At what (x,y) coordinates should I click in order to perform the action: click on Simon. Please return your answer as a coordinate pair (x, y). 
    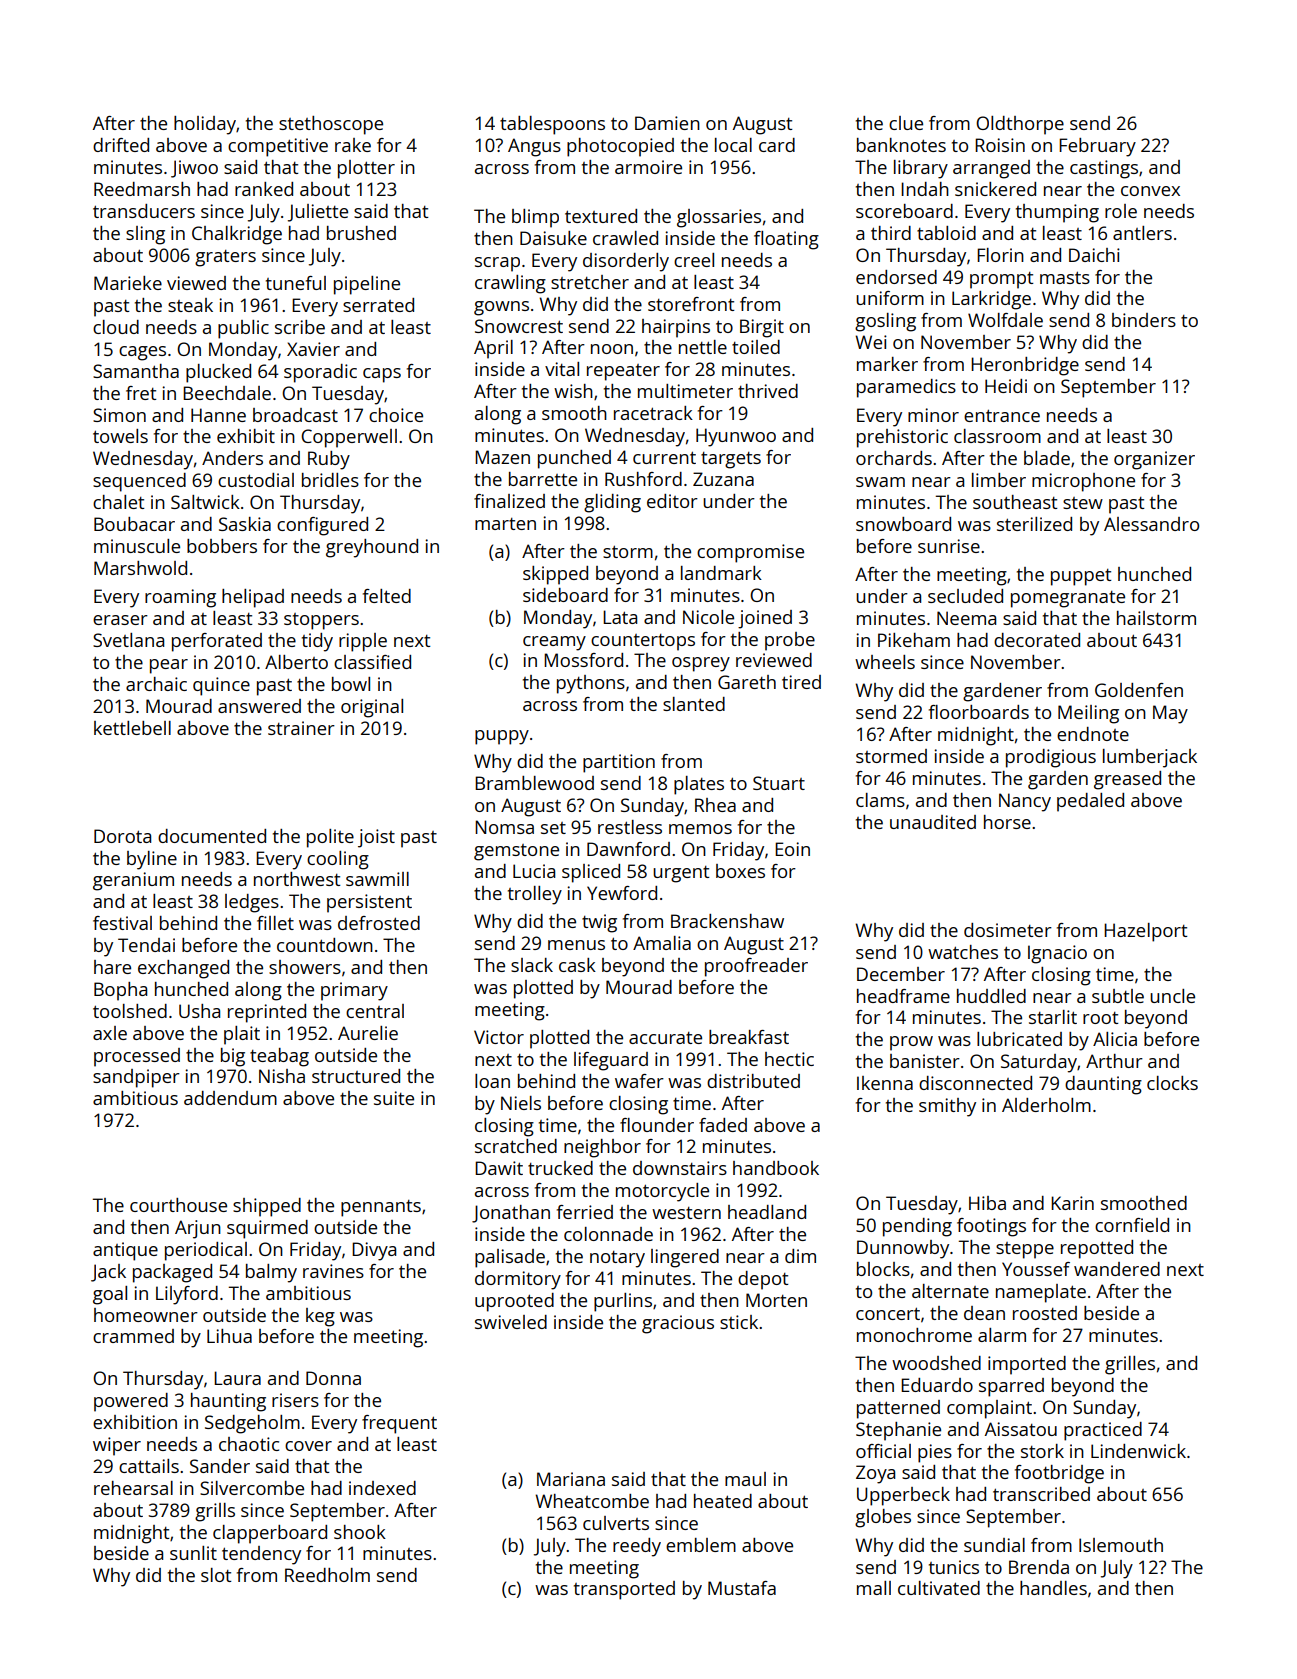
    Looking at the image, I should click on (119, 415).
